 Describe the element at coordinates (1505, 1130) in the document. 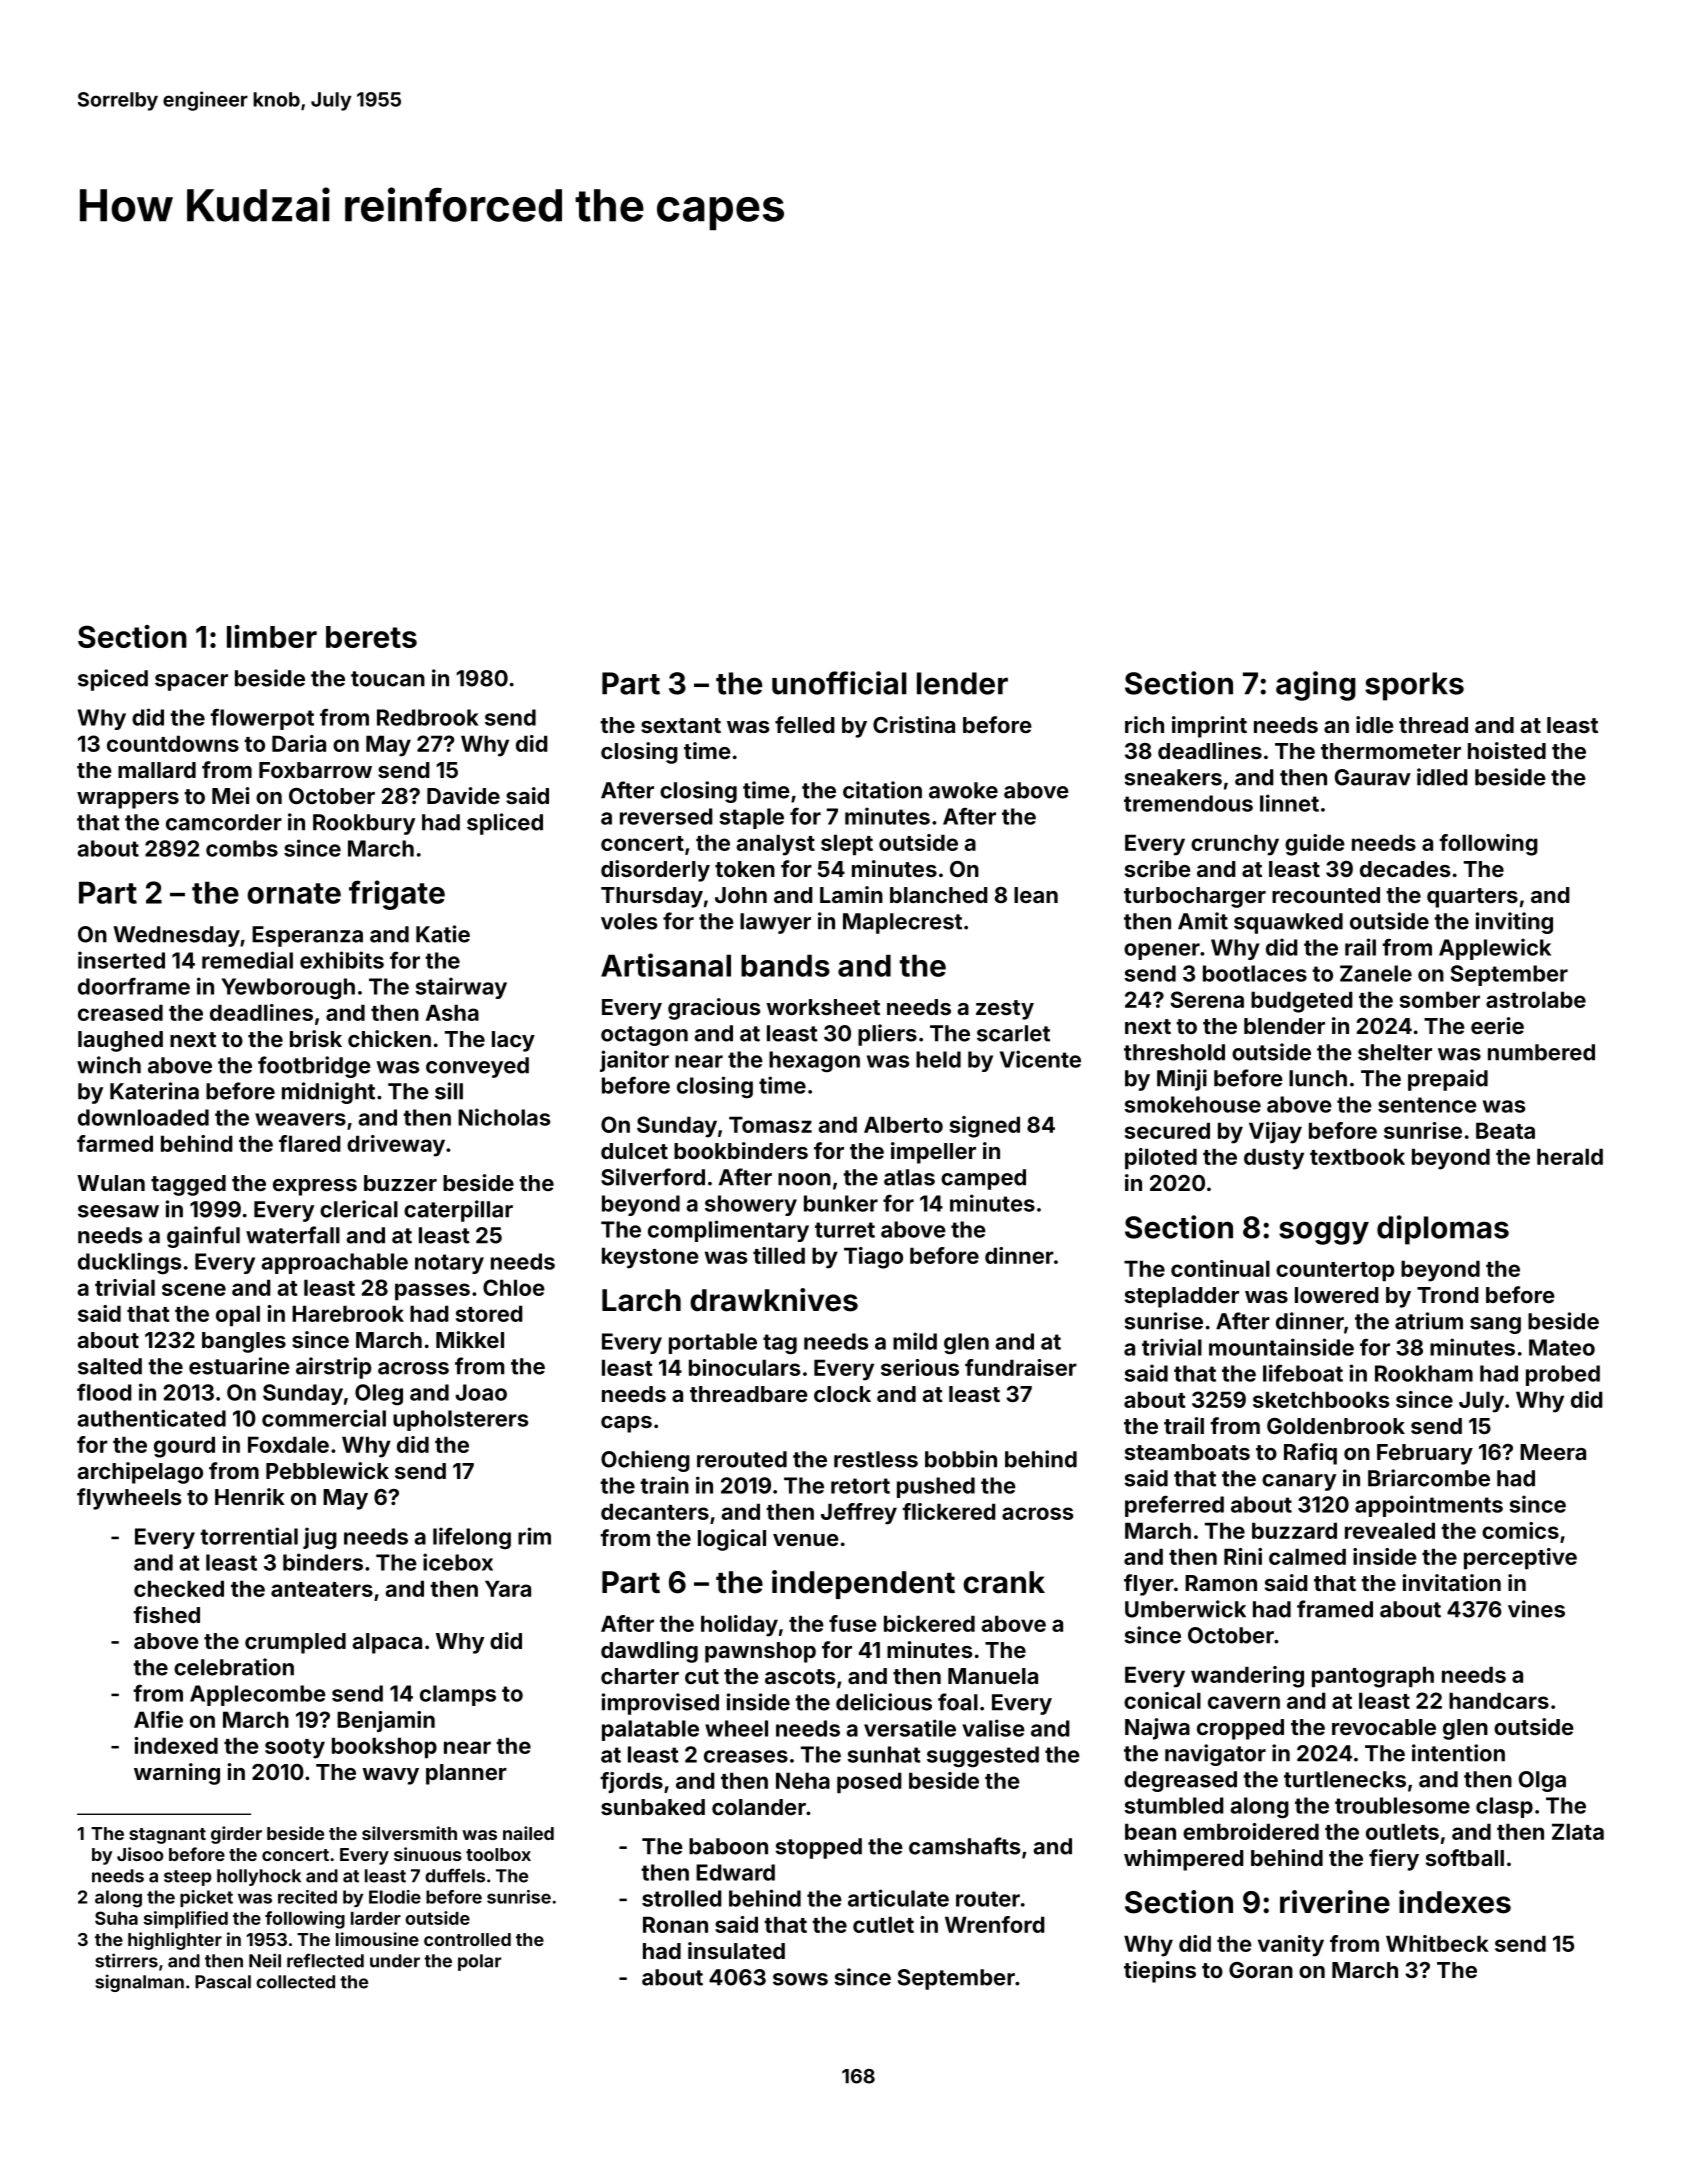

I see `Beata` at that location.
